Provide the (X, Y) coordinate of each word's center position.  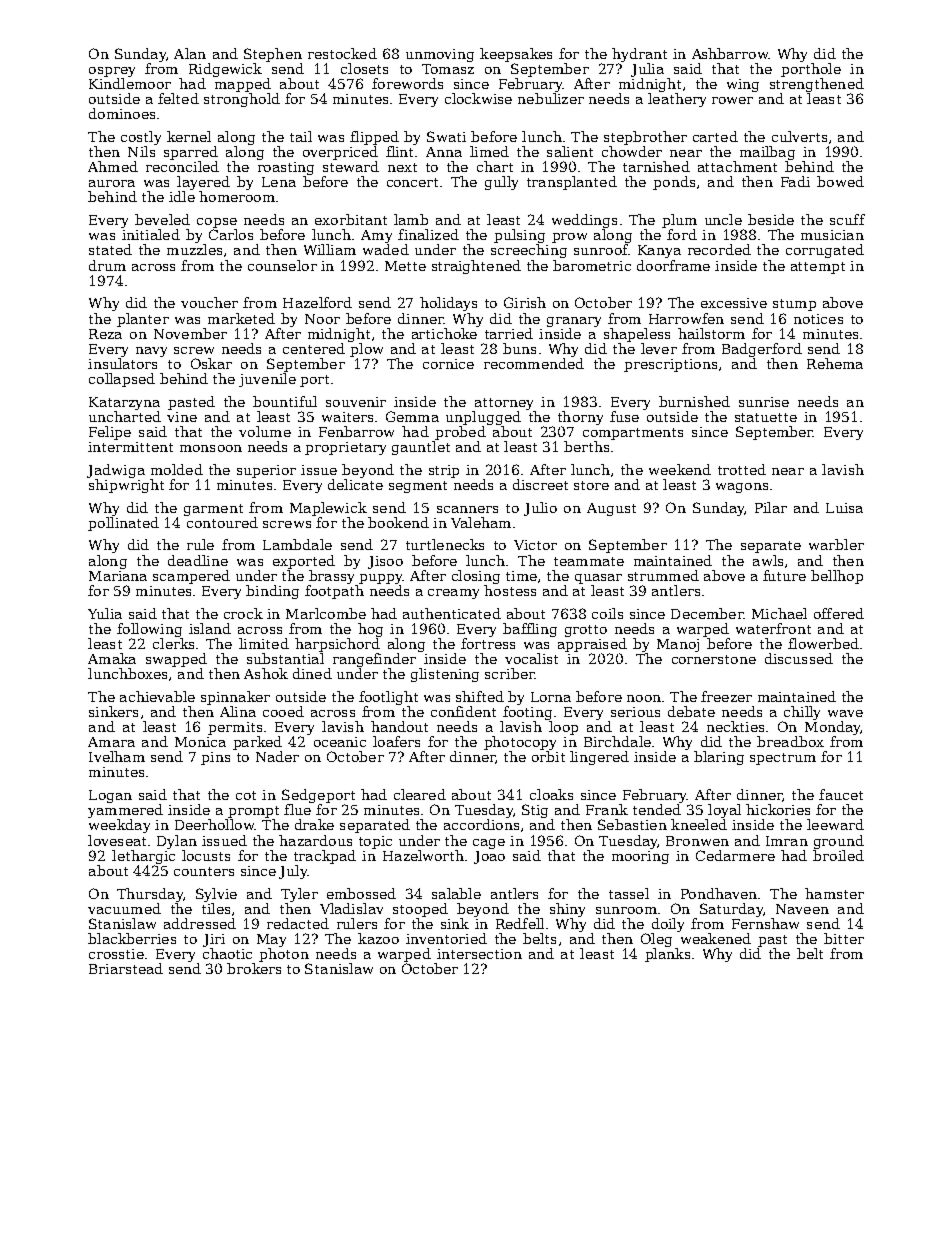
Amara (111, 742)
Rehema (835, 363)
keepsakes (516, 55)
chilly (802, 713)
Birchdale (617, 741)
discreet (540, 484)
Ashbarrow (730, 53)
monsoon (211, 448)
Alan (190, 53)
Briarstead (126, 968)
